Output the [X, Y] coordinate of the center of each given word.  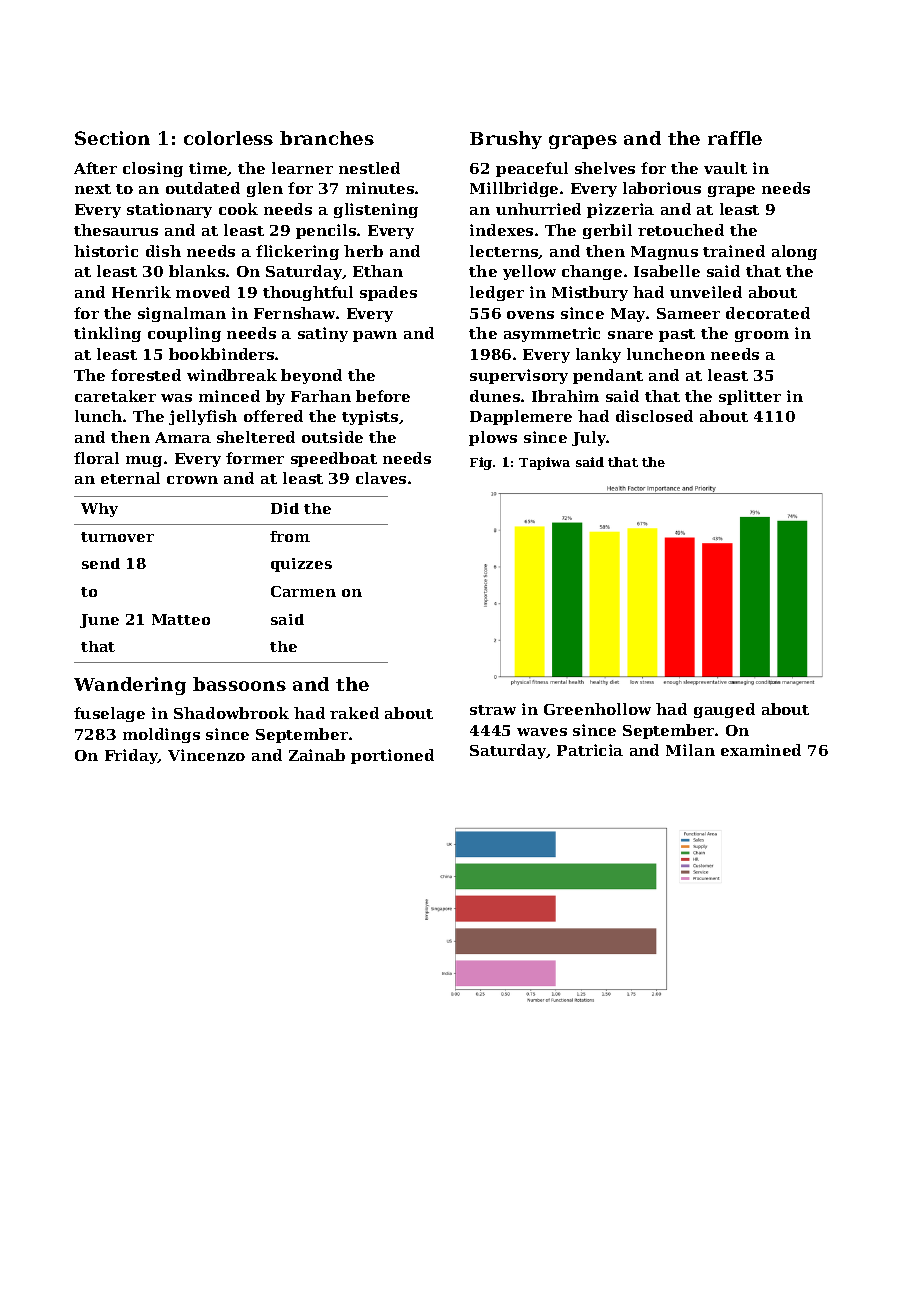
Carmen [303, 591]
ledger [497, 293]
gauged [724, 710]
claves [381, 478]
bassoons [239, 684]
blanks [197, 271]
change [592, 272]
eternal [130, 478]
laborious [662, 188]
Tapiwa [544, 463]
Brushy [506, 140]
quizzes [301, 565]
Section [112, 138]
